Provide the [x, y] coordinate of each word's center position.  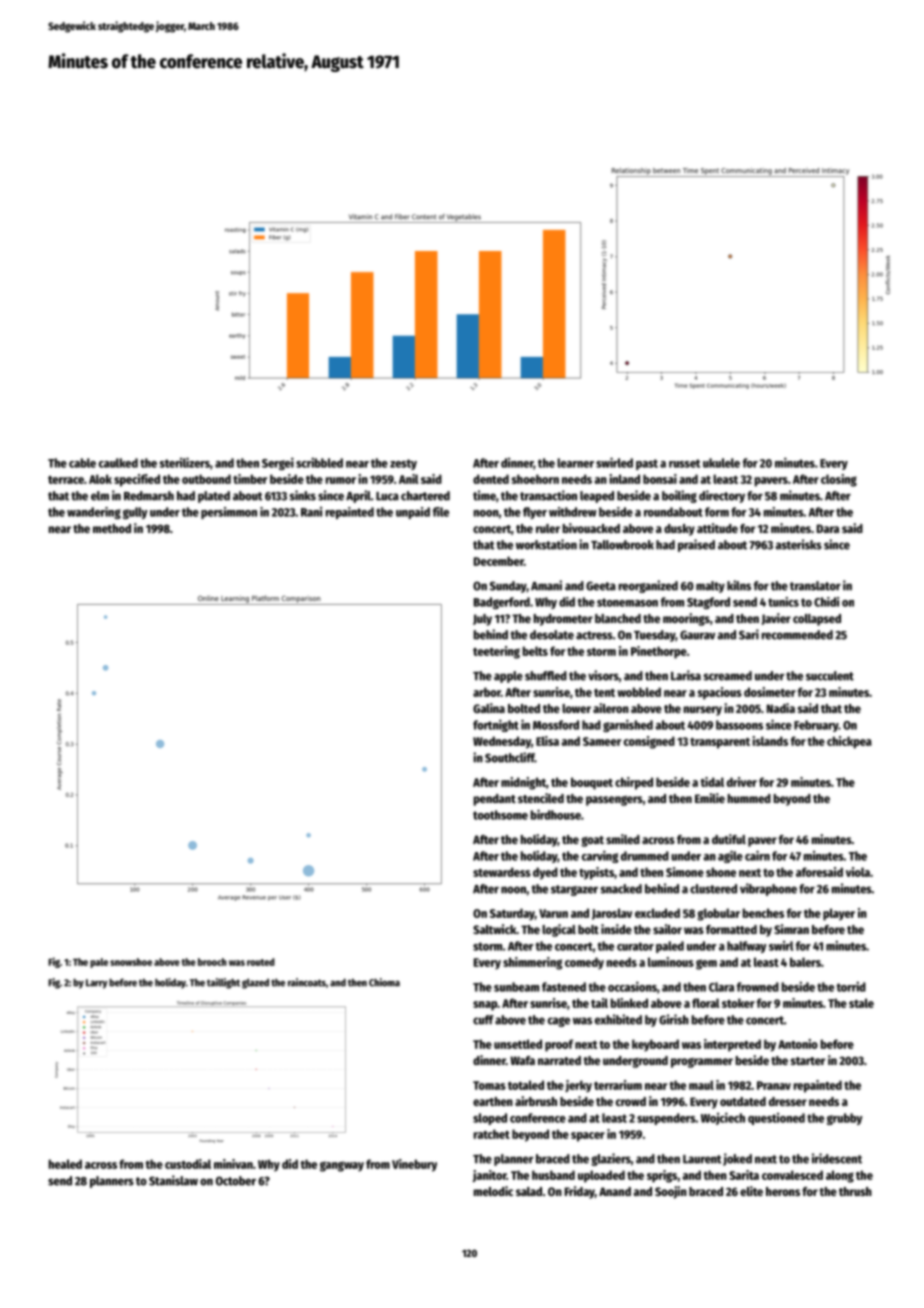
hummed [749, 798]
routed [261, 962]
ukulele [721, 463]
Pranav [774, 1085]
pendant [495, 800]
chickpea [849, 742]
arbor [487, 692]
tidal [712, 782]
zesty [403, 464]
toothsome [500, 815]
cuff [483, 1020]
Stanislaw [173, 1180]
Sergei [278, 463]
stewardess [502, 872]
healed [65, 1164]
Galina [489, 708]
